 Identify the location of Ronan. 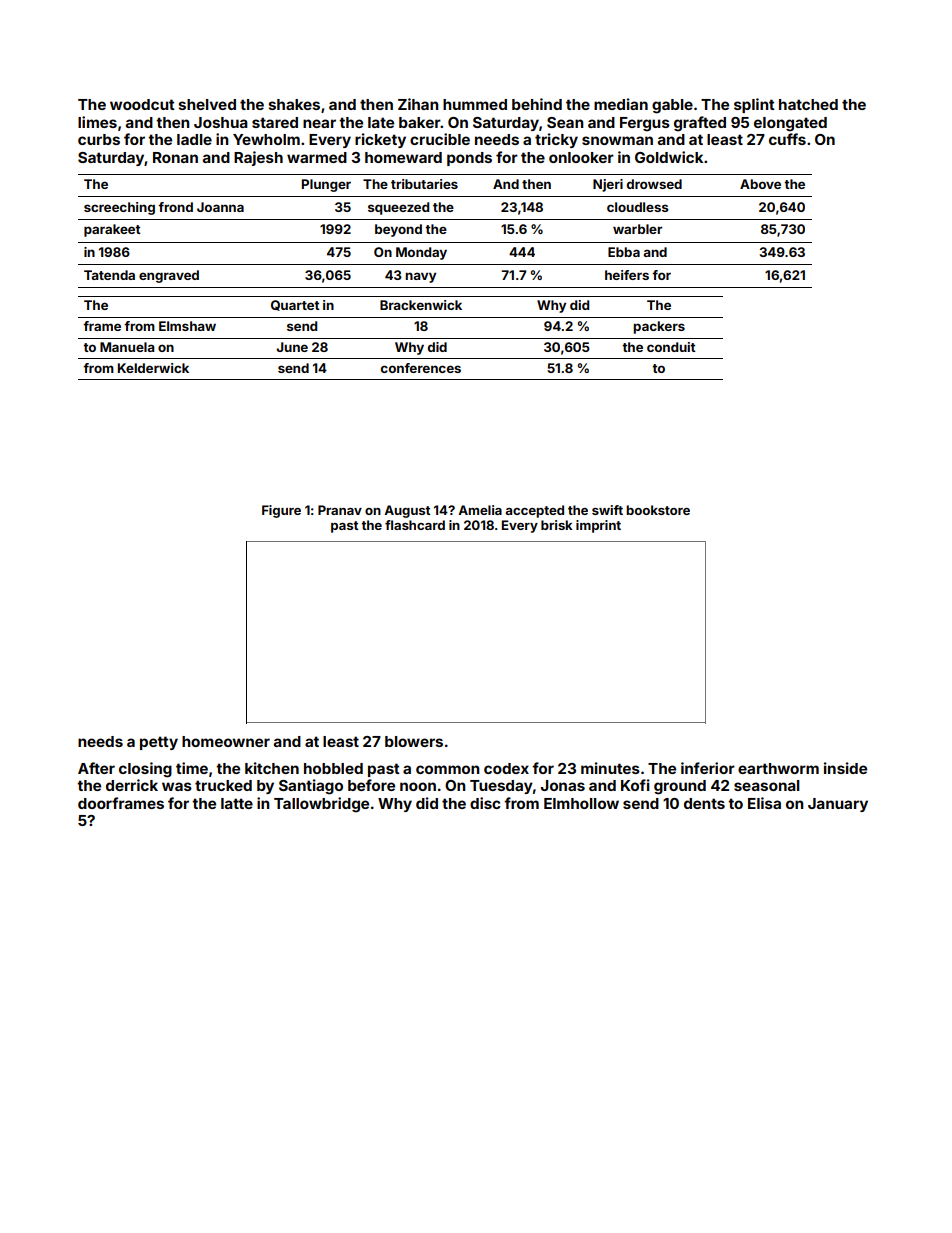
(175, 157).
